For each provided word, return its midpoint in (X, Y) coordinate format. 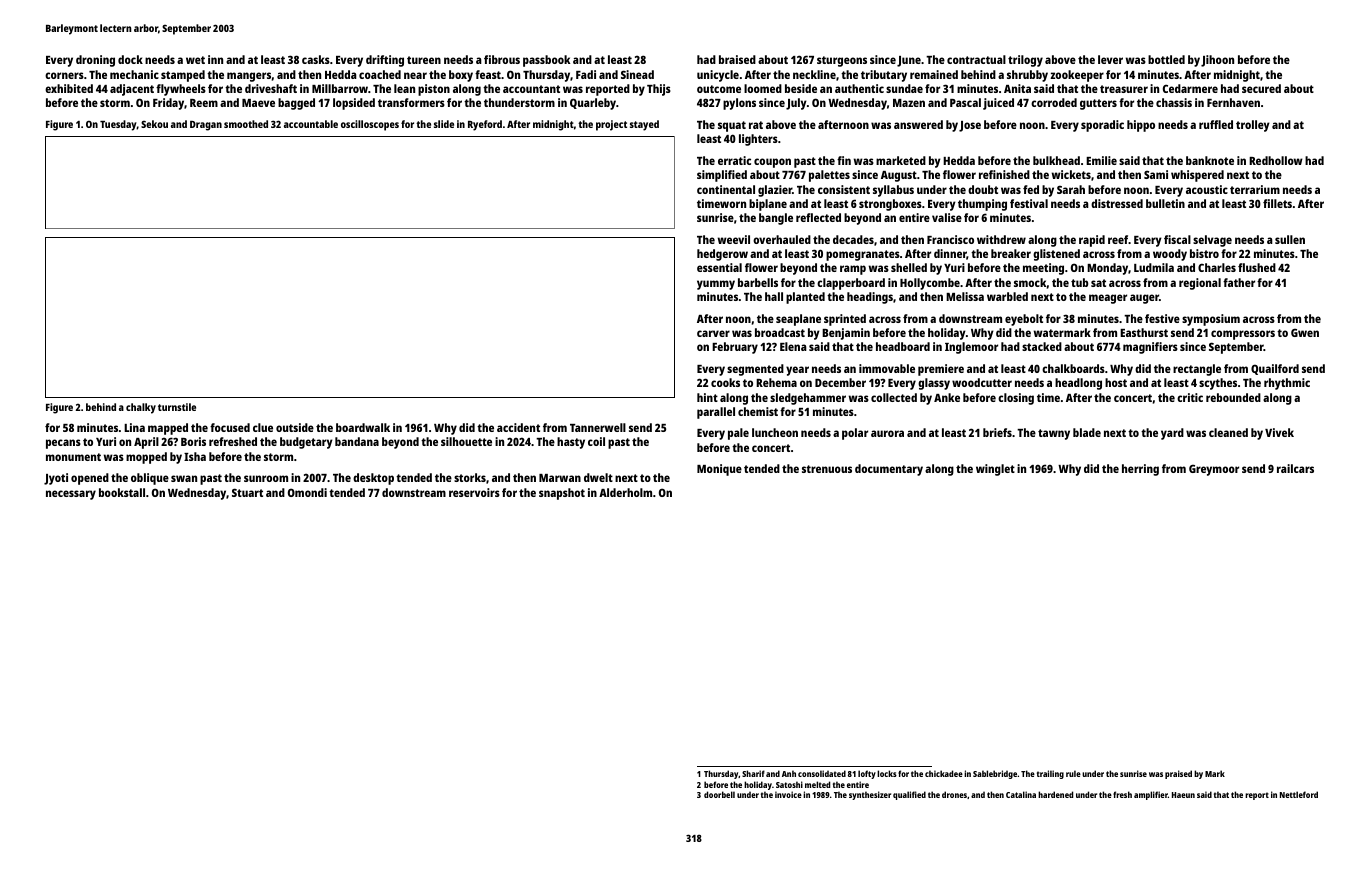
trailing (1050, 774)
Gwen (1305, 332)
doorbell (719, 794)
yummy (716, 285)
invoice (788, 794)
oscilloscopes (370, 125)
